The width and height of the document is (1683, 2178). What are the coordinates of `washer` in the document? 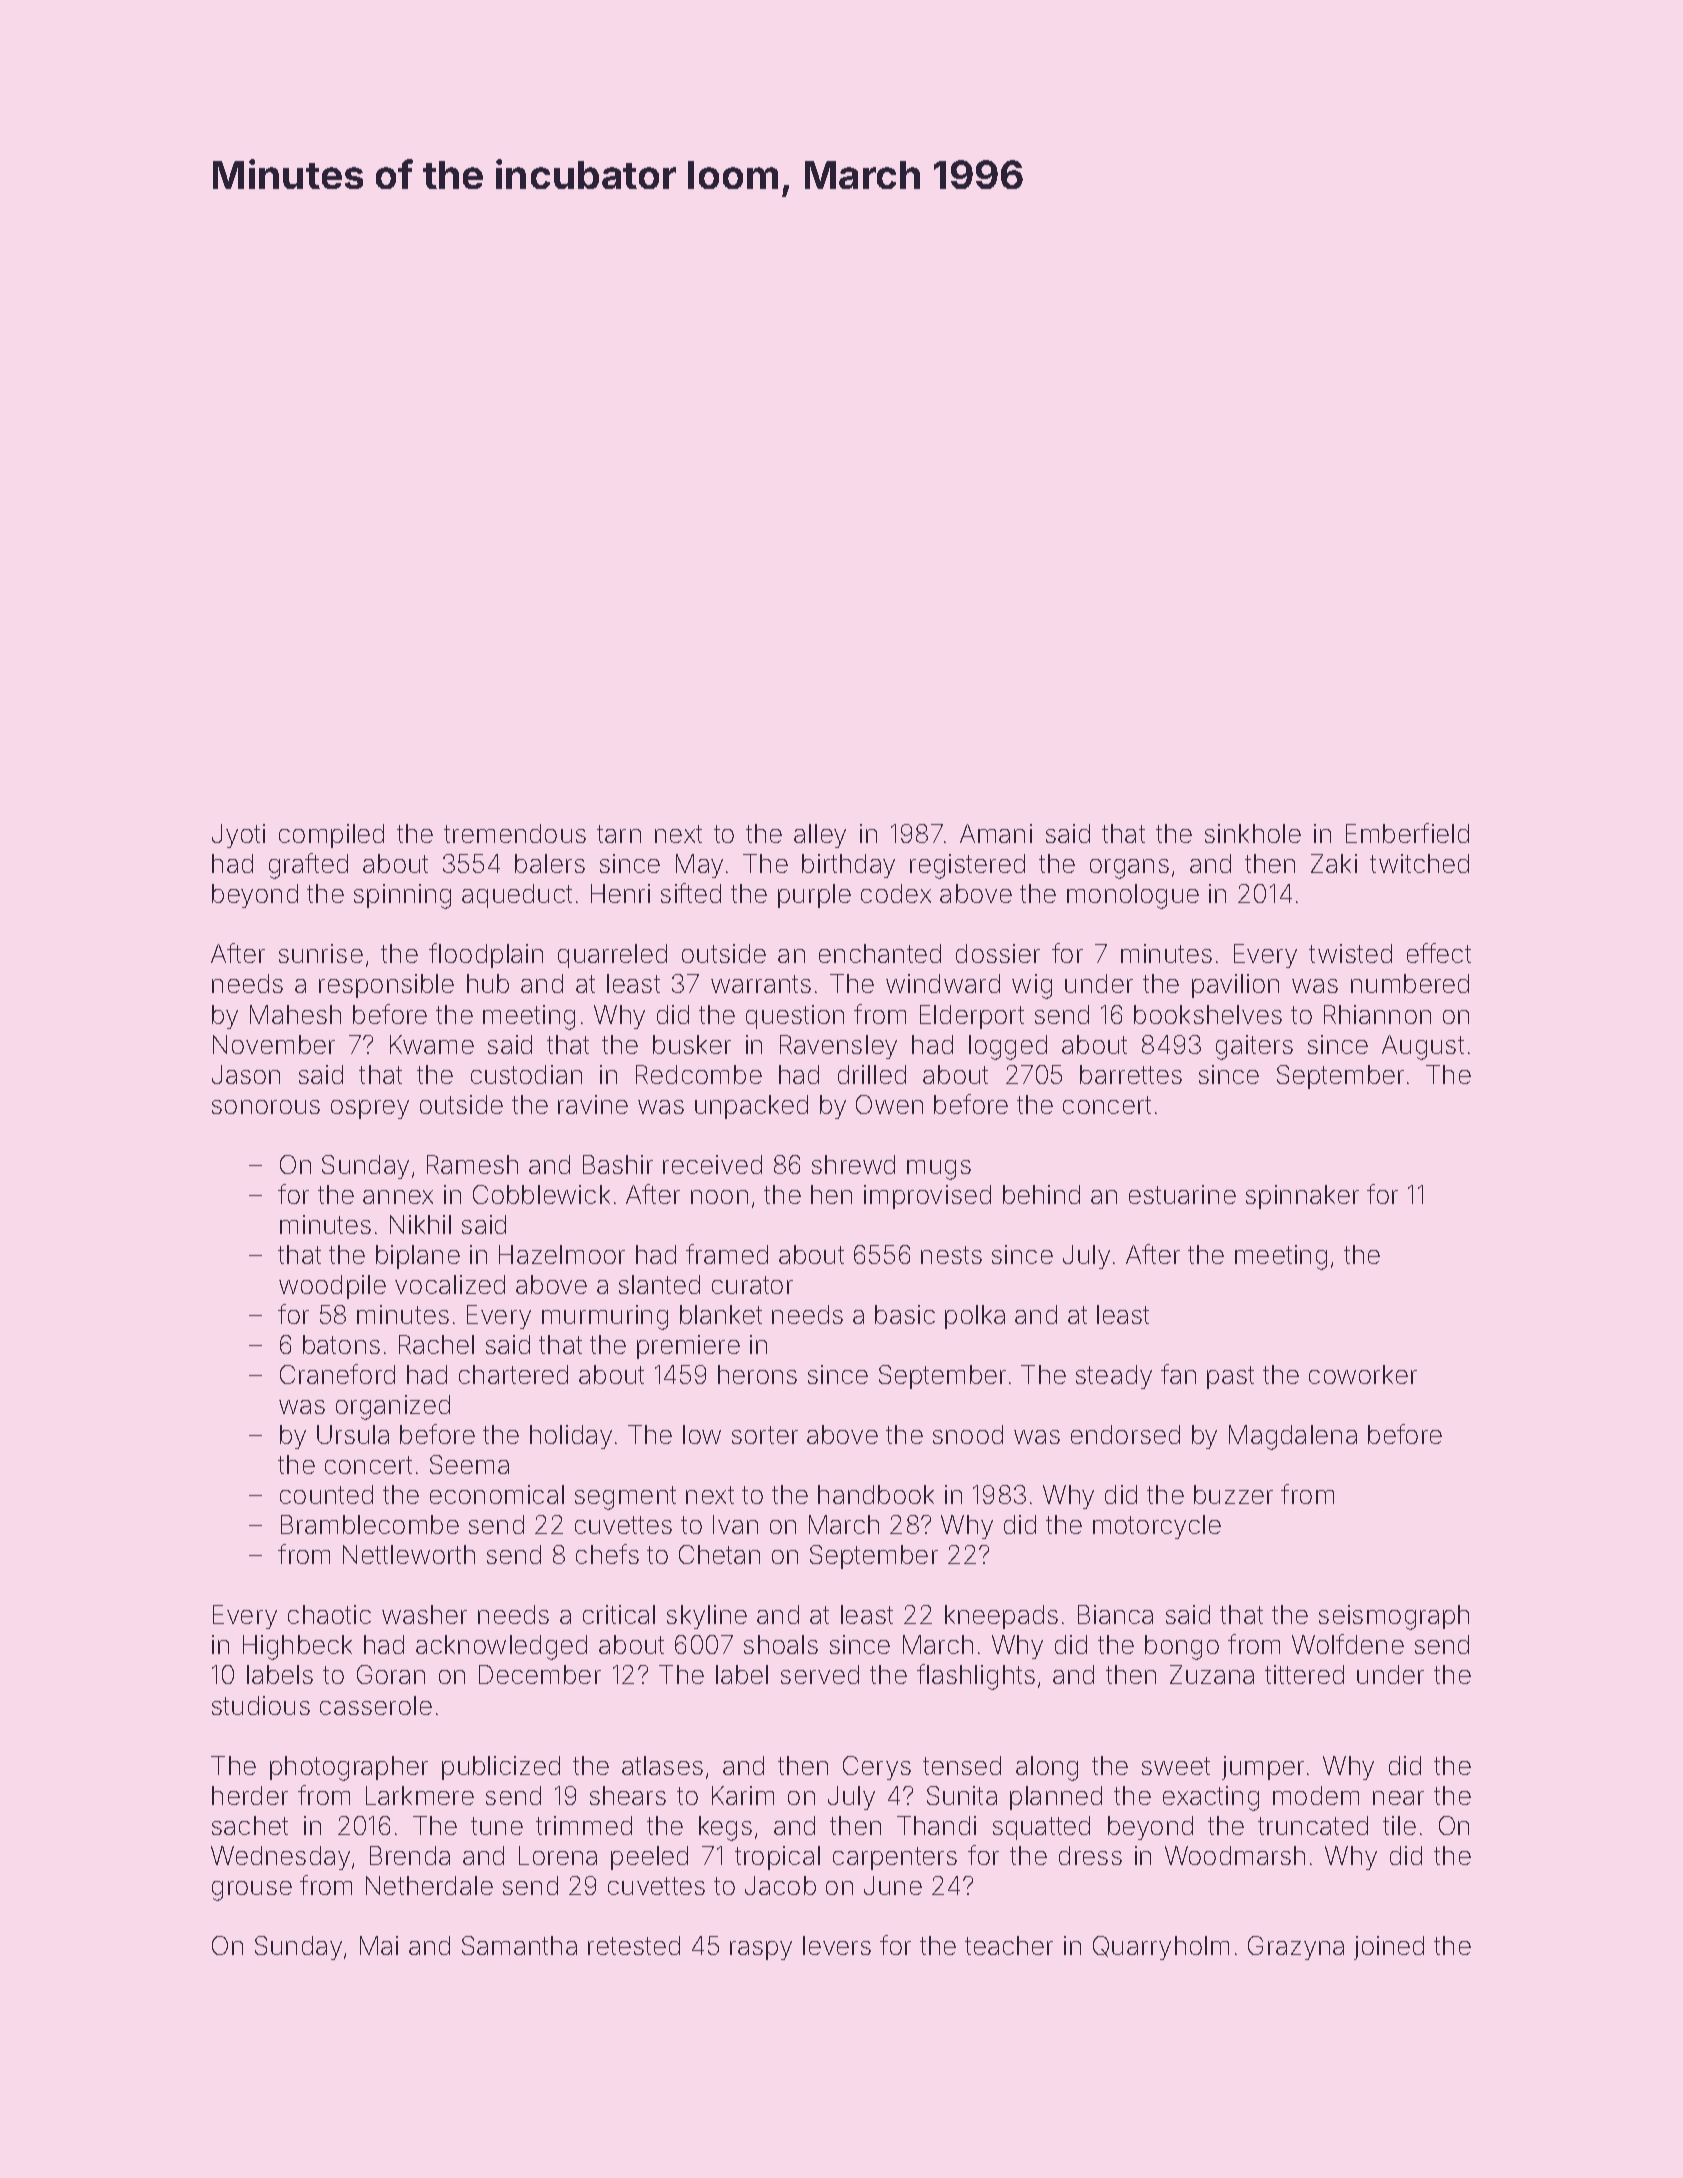 It's located at (424, 1614).
